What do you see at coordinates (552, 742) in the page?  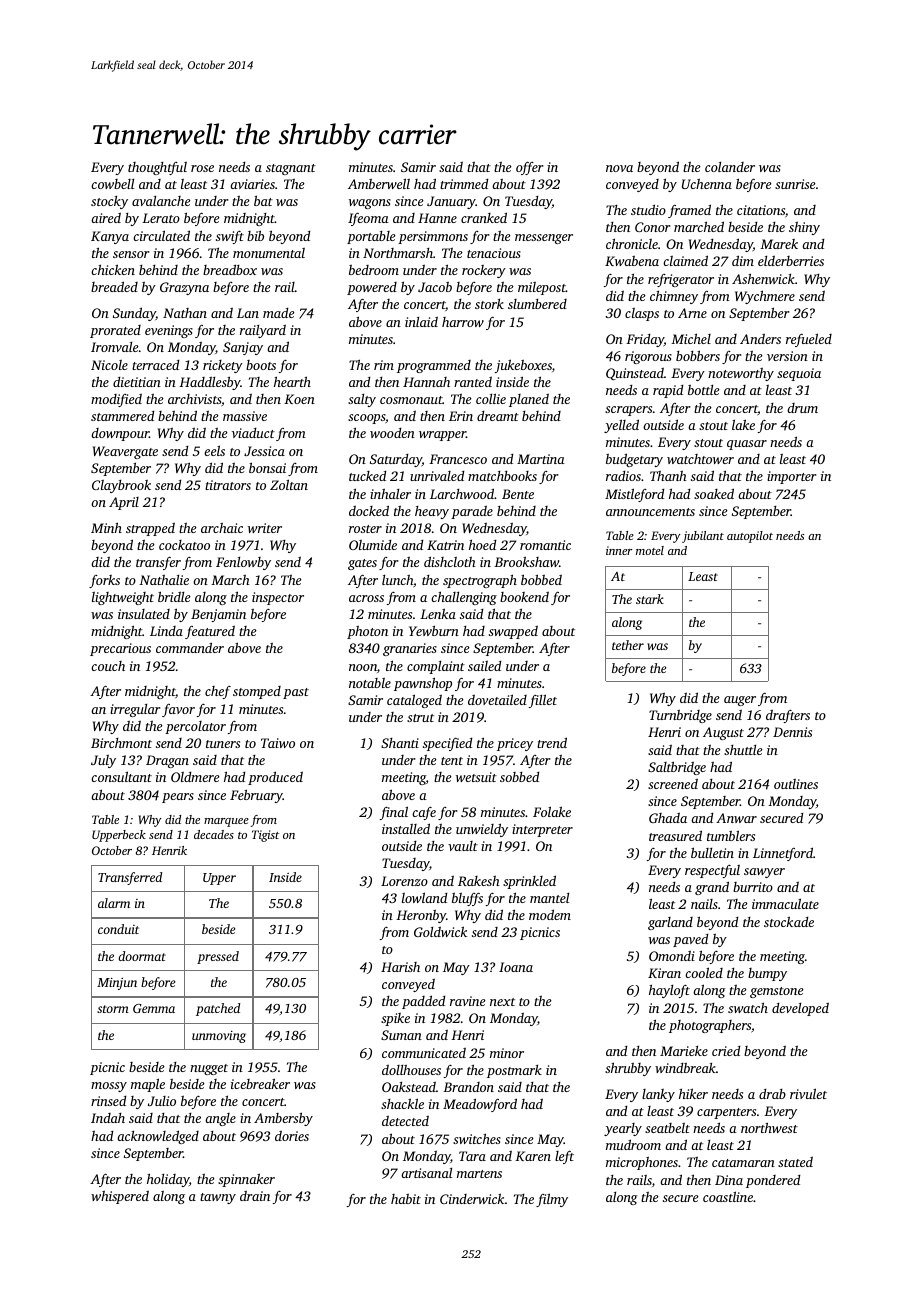 I see `trend` at bounding box center [552, 742].
